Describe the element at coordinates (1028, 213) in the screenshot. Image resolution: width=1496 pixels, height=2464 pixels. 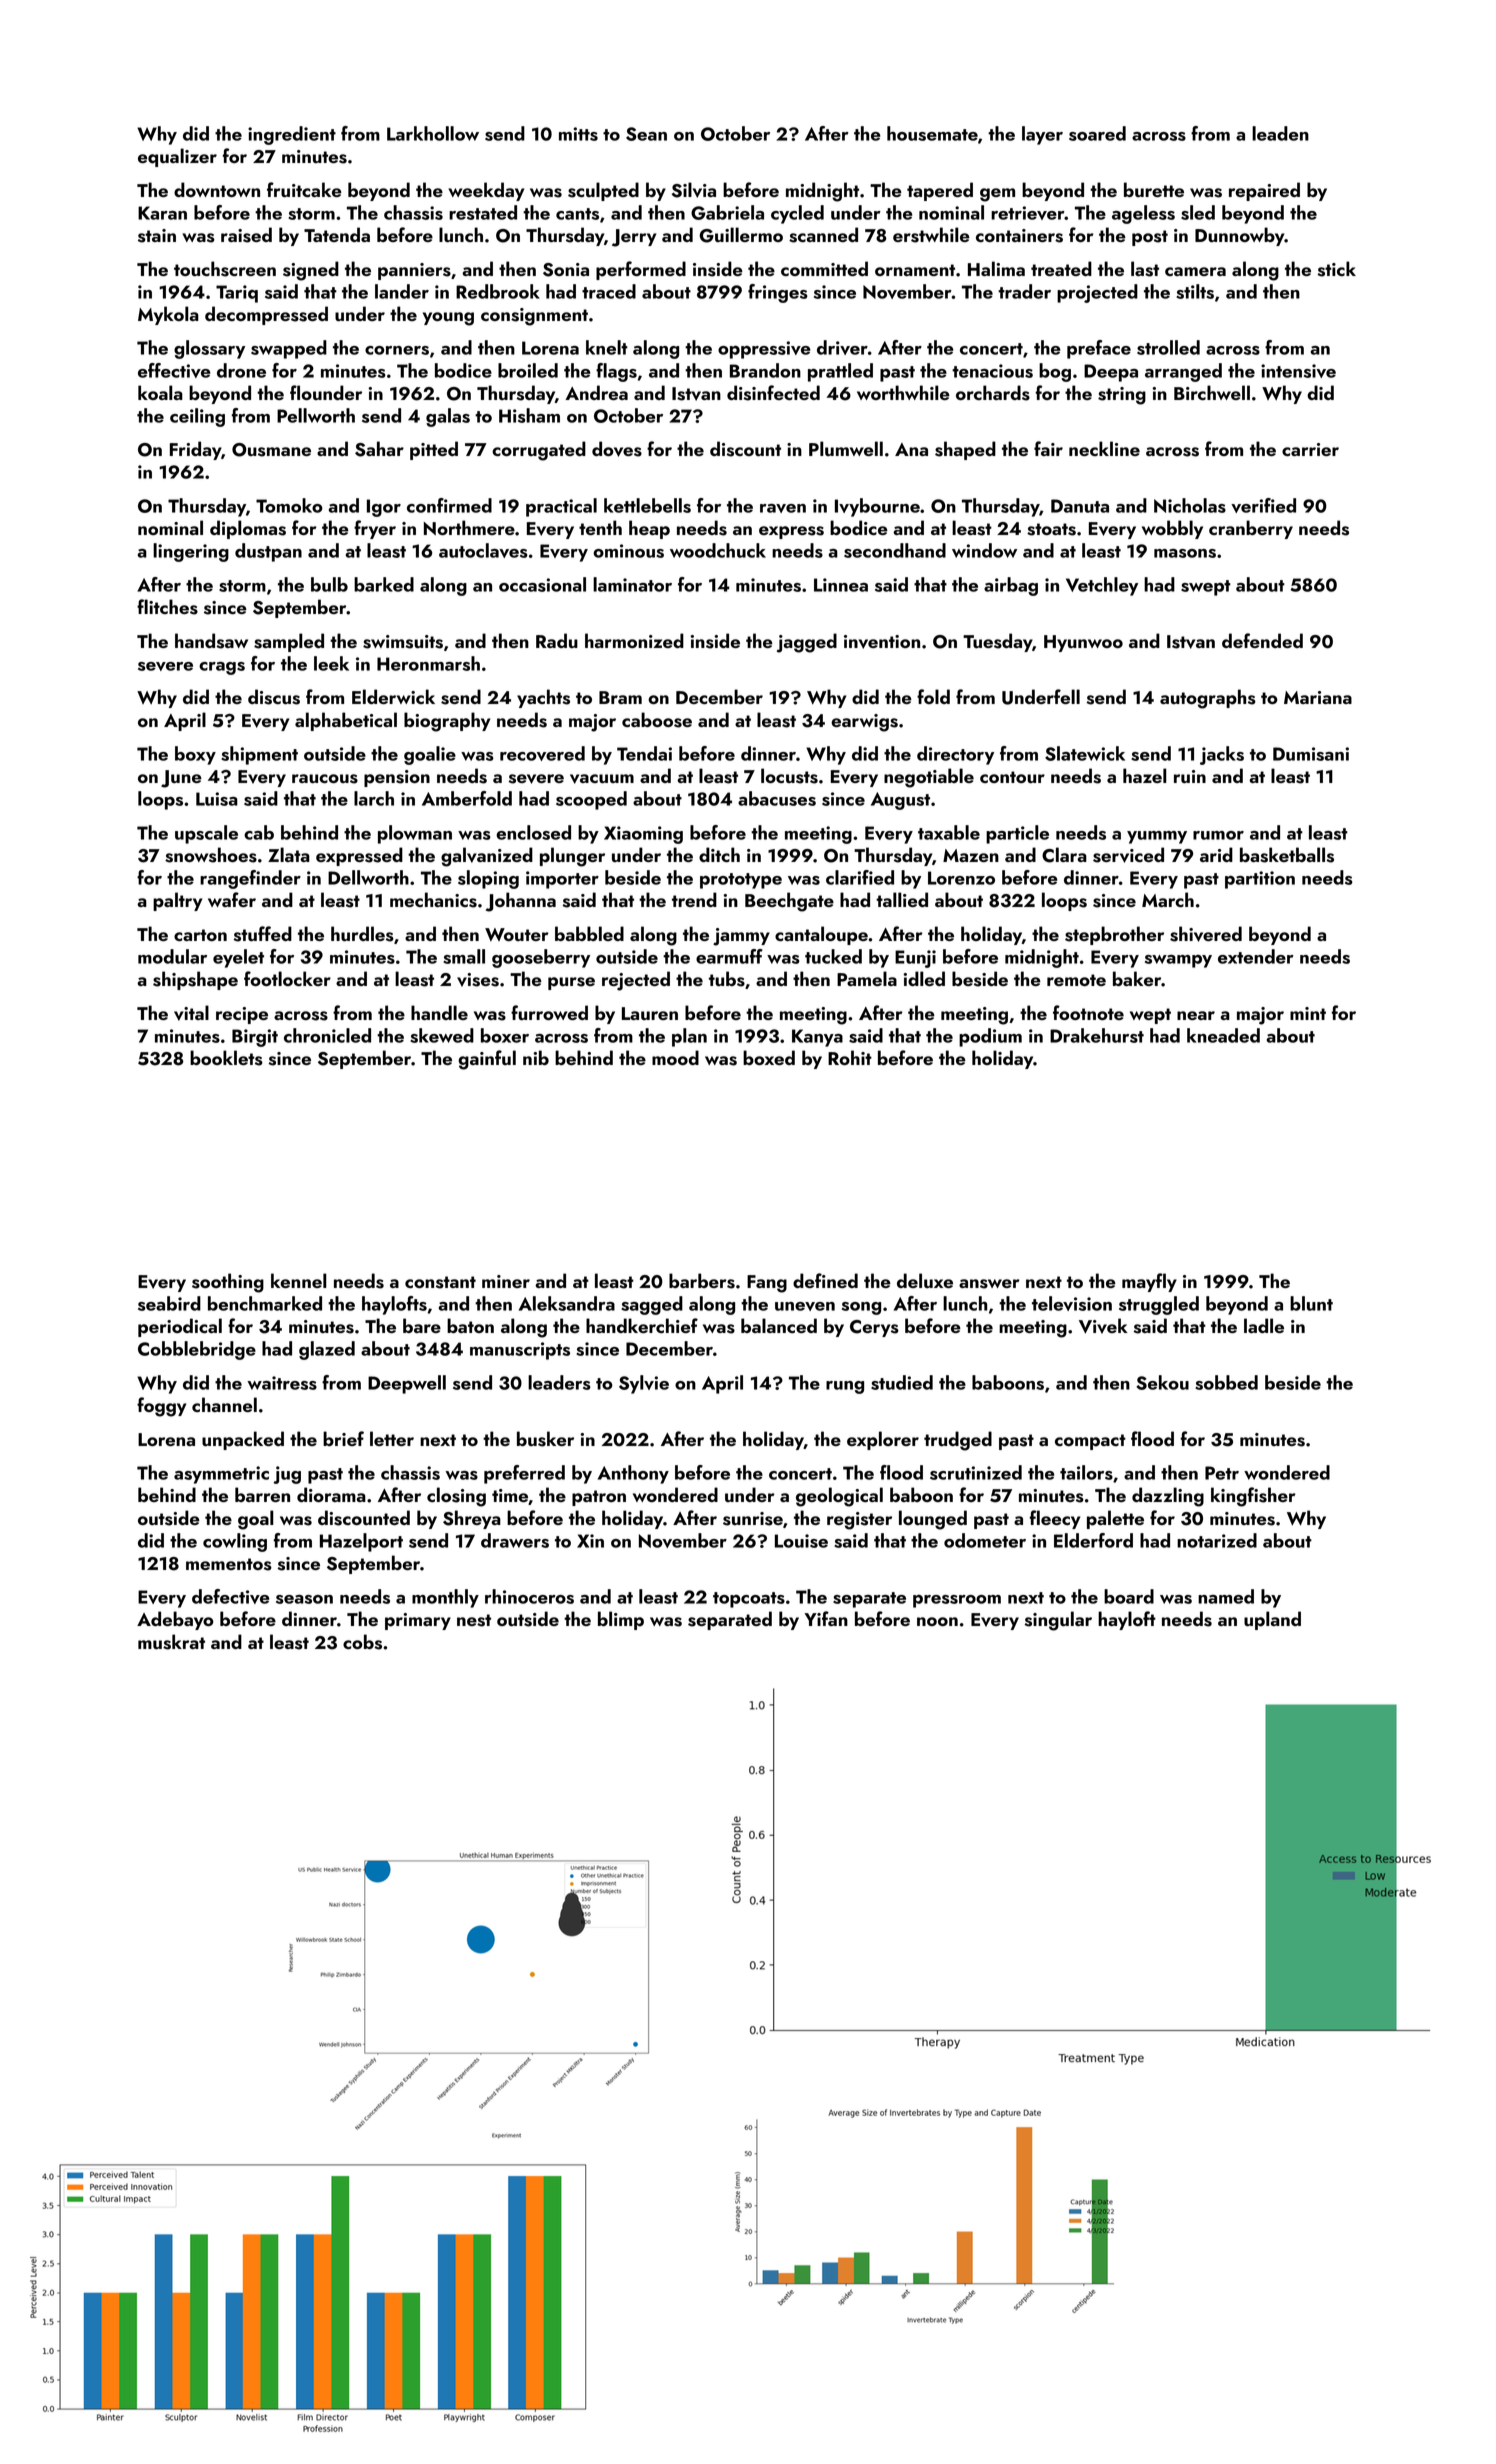
I see `retriever` at that location.
